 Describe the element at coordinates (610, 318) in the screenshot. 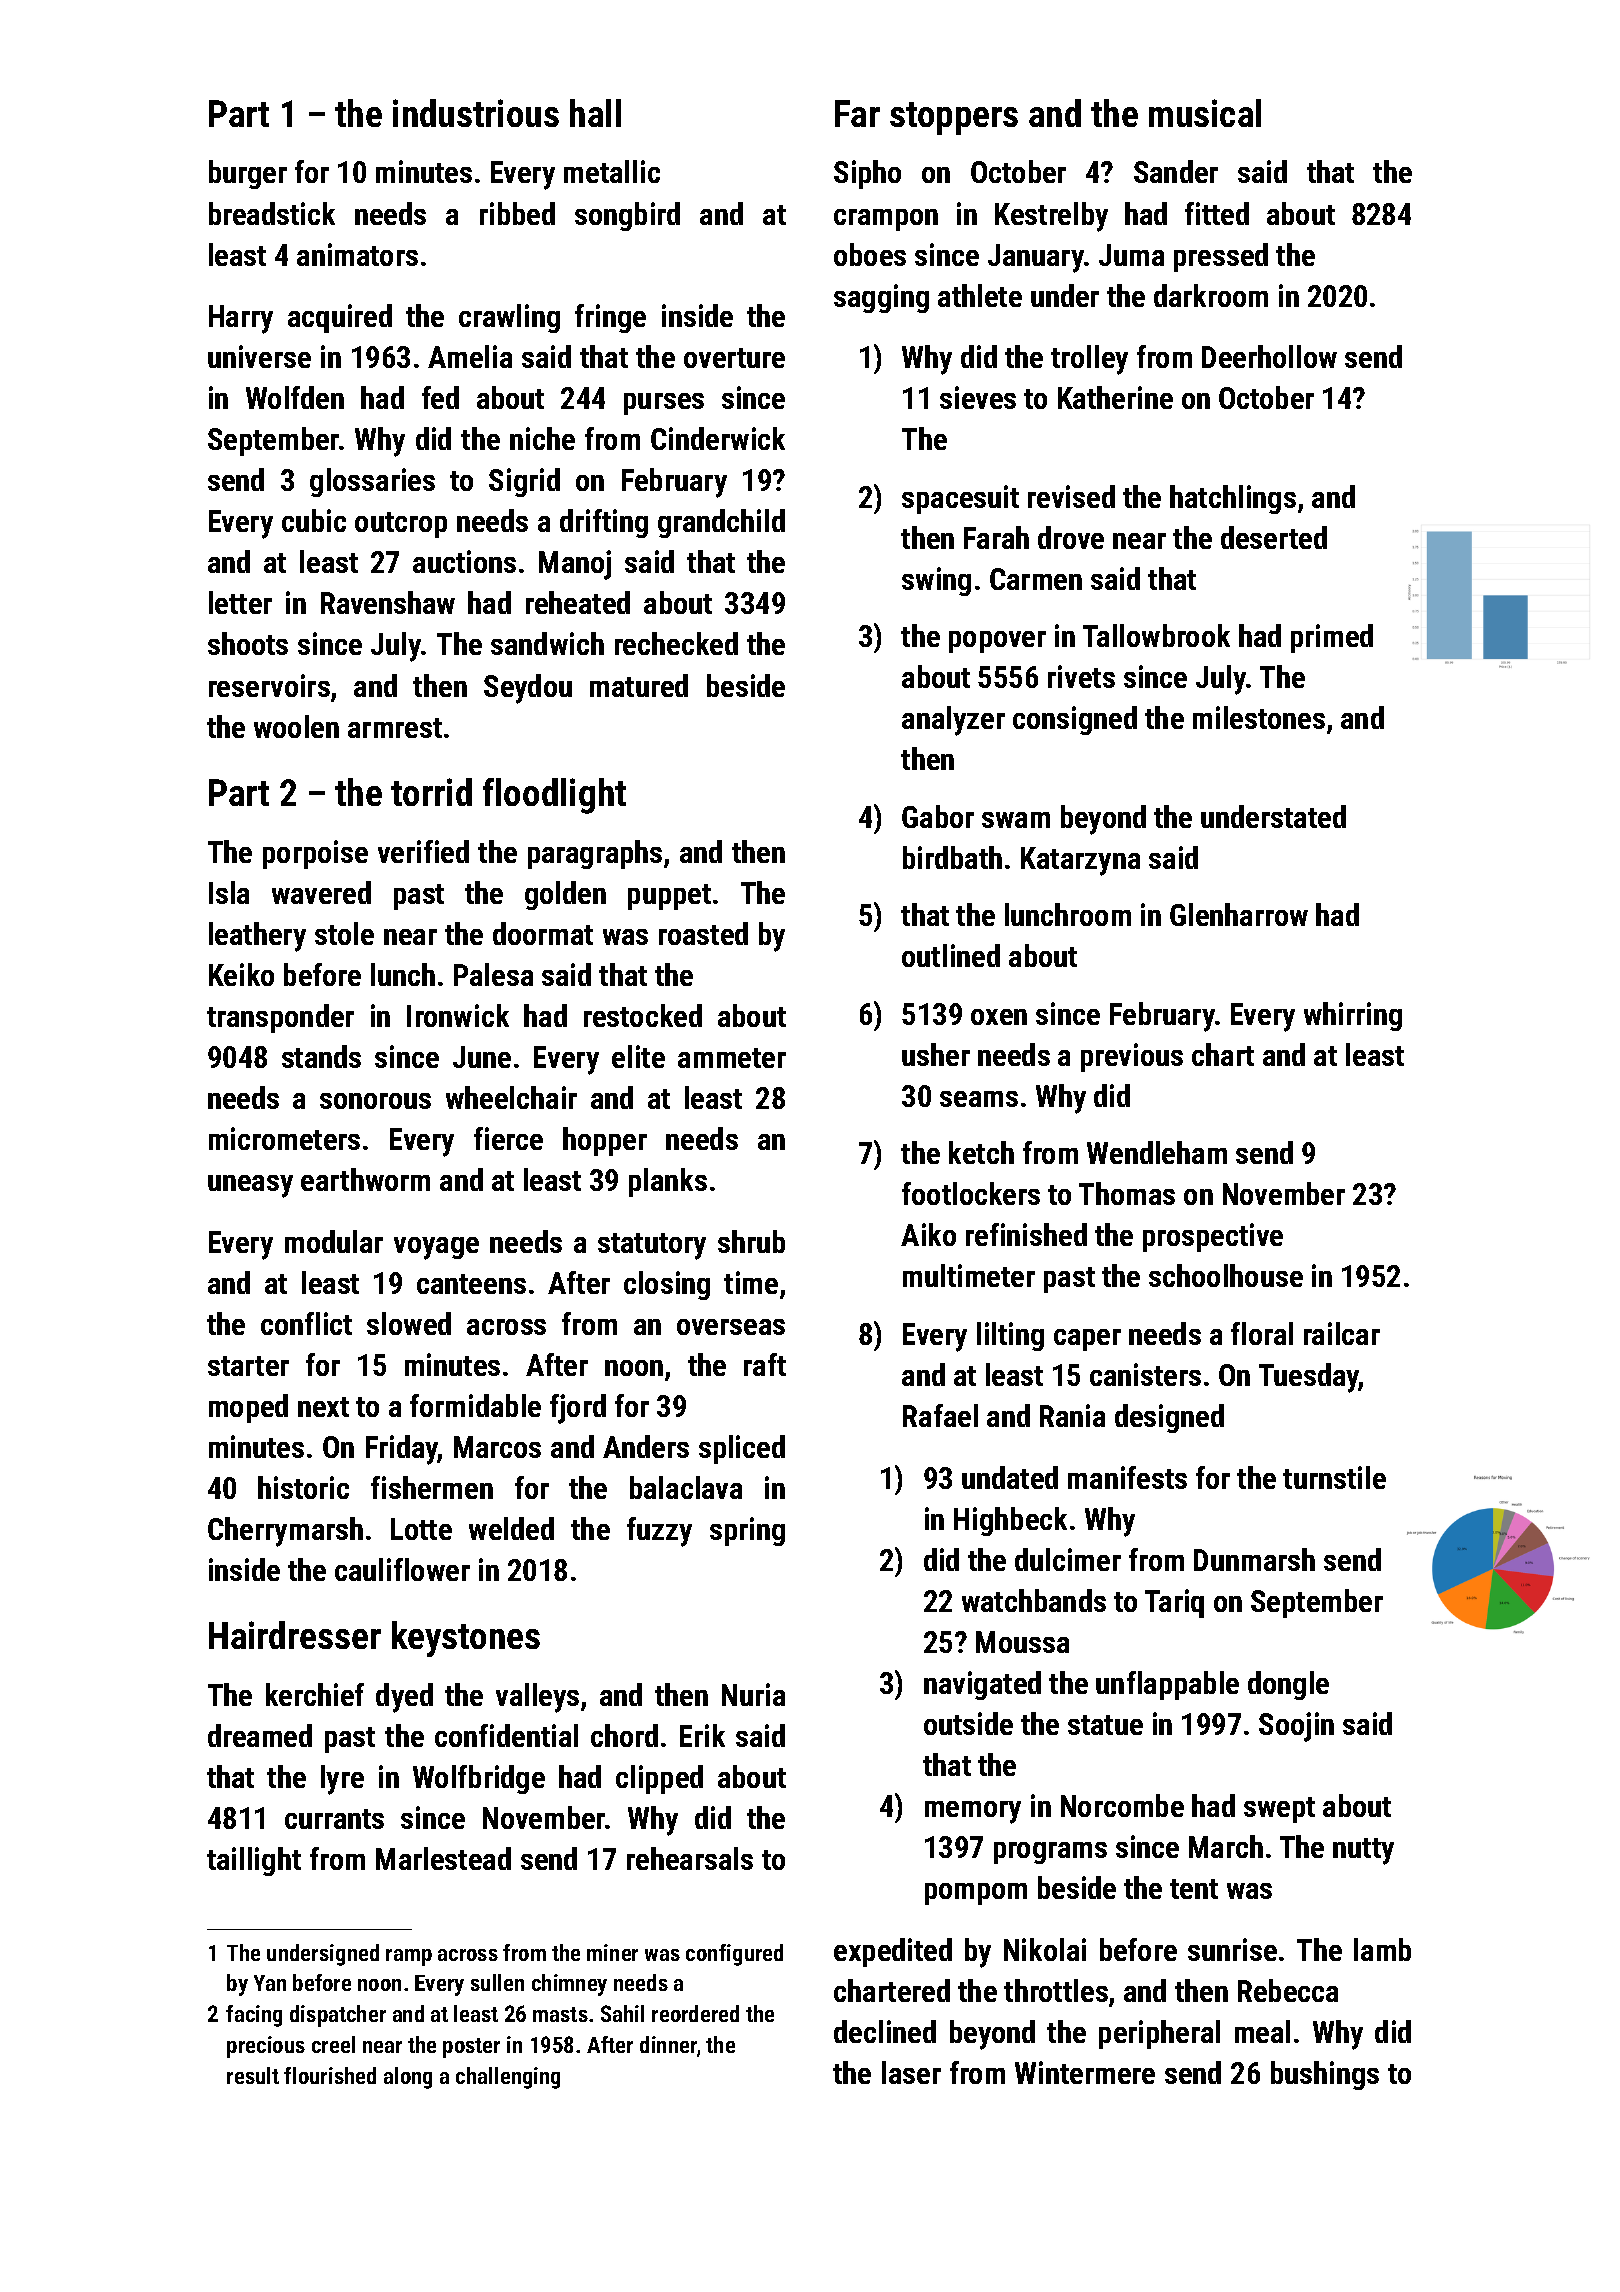

I see `fringe` at that location.
